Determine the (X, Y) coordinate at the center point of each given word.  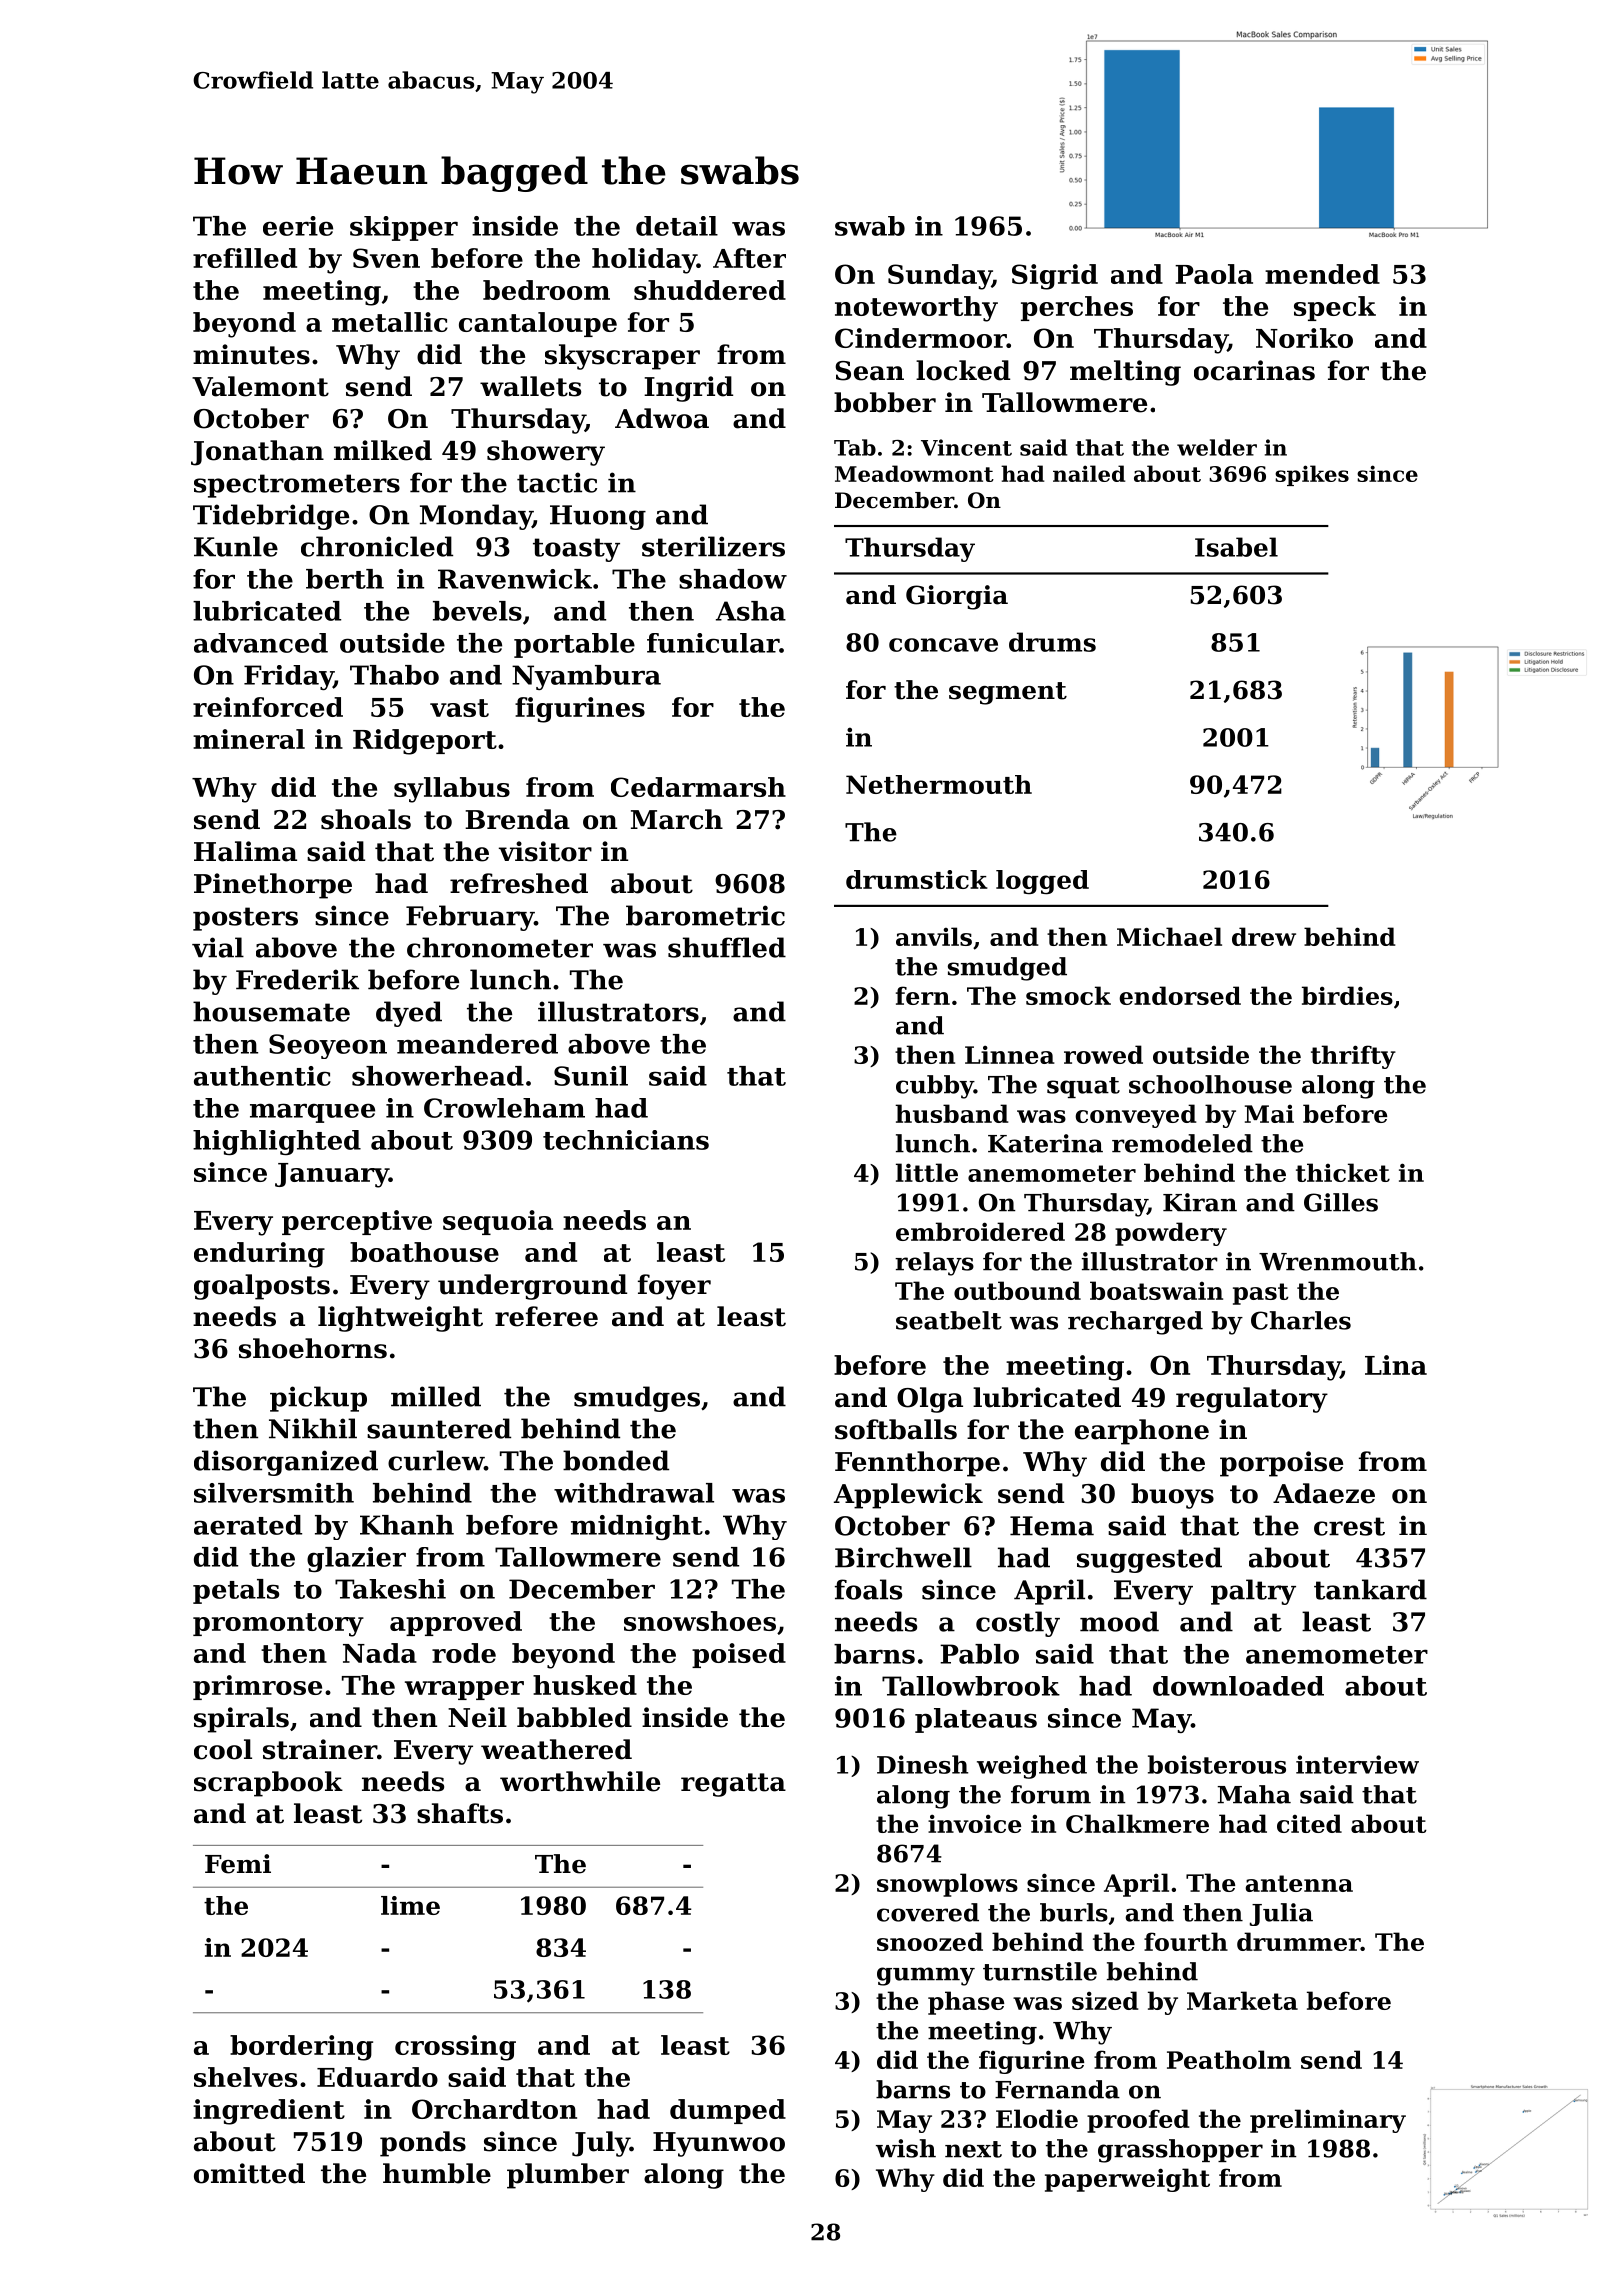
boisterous (1217, 1764)
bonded (616, 1460)
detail (677, 226)
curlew (436, 1460)
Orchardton (494, 2109)
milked (383, 450)
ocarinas (1254, 370)
